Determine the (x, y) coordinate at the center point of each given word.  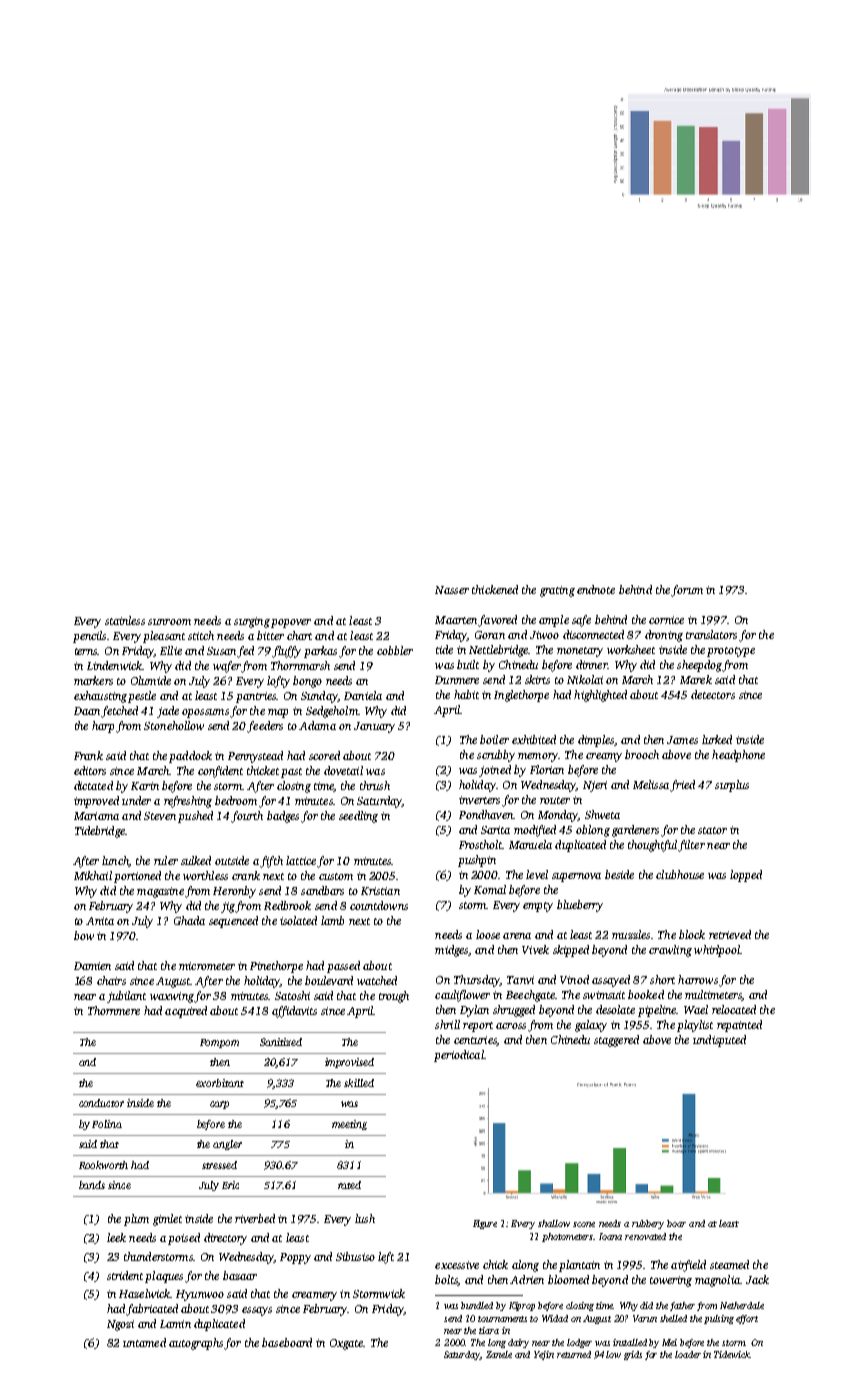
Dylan (474, 1011)
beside (619, 874)
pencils (89, 637)
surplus (732, 786)
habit (466, 694)
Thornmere (114, 1010)
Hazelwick (144, 1293)
